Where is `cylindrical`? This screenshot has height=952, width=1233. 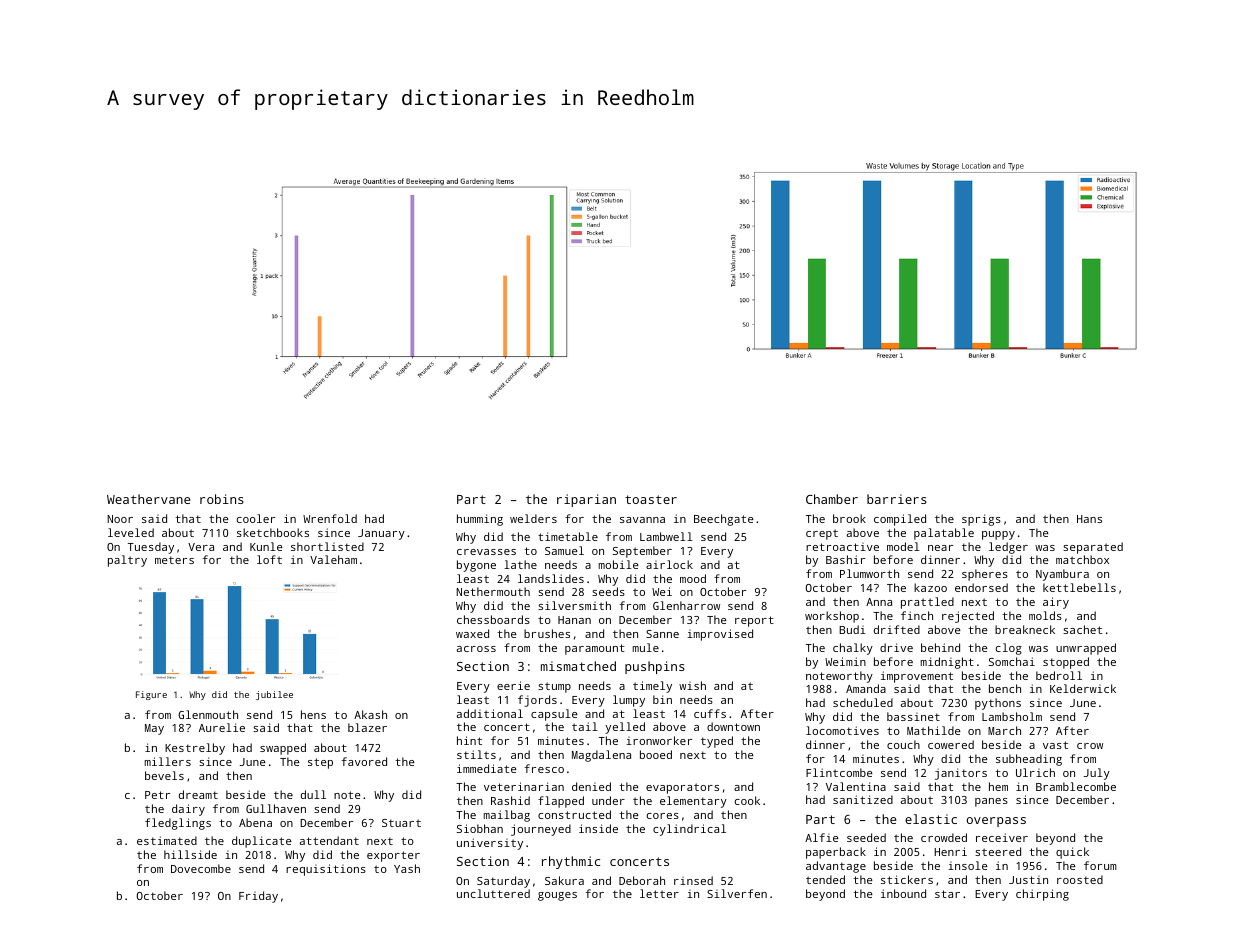 cylindrical is located at coordinates (689, 830).
